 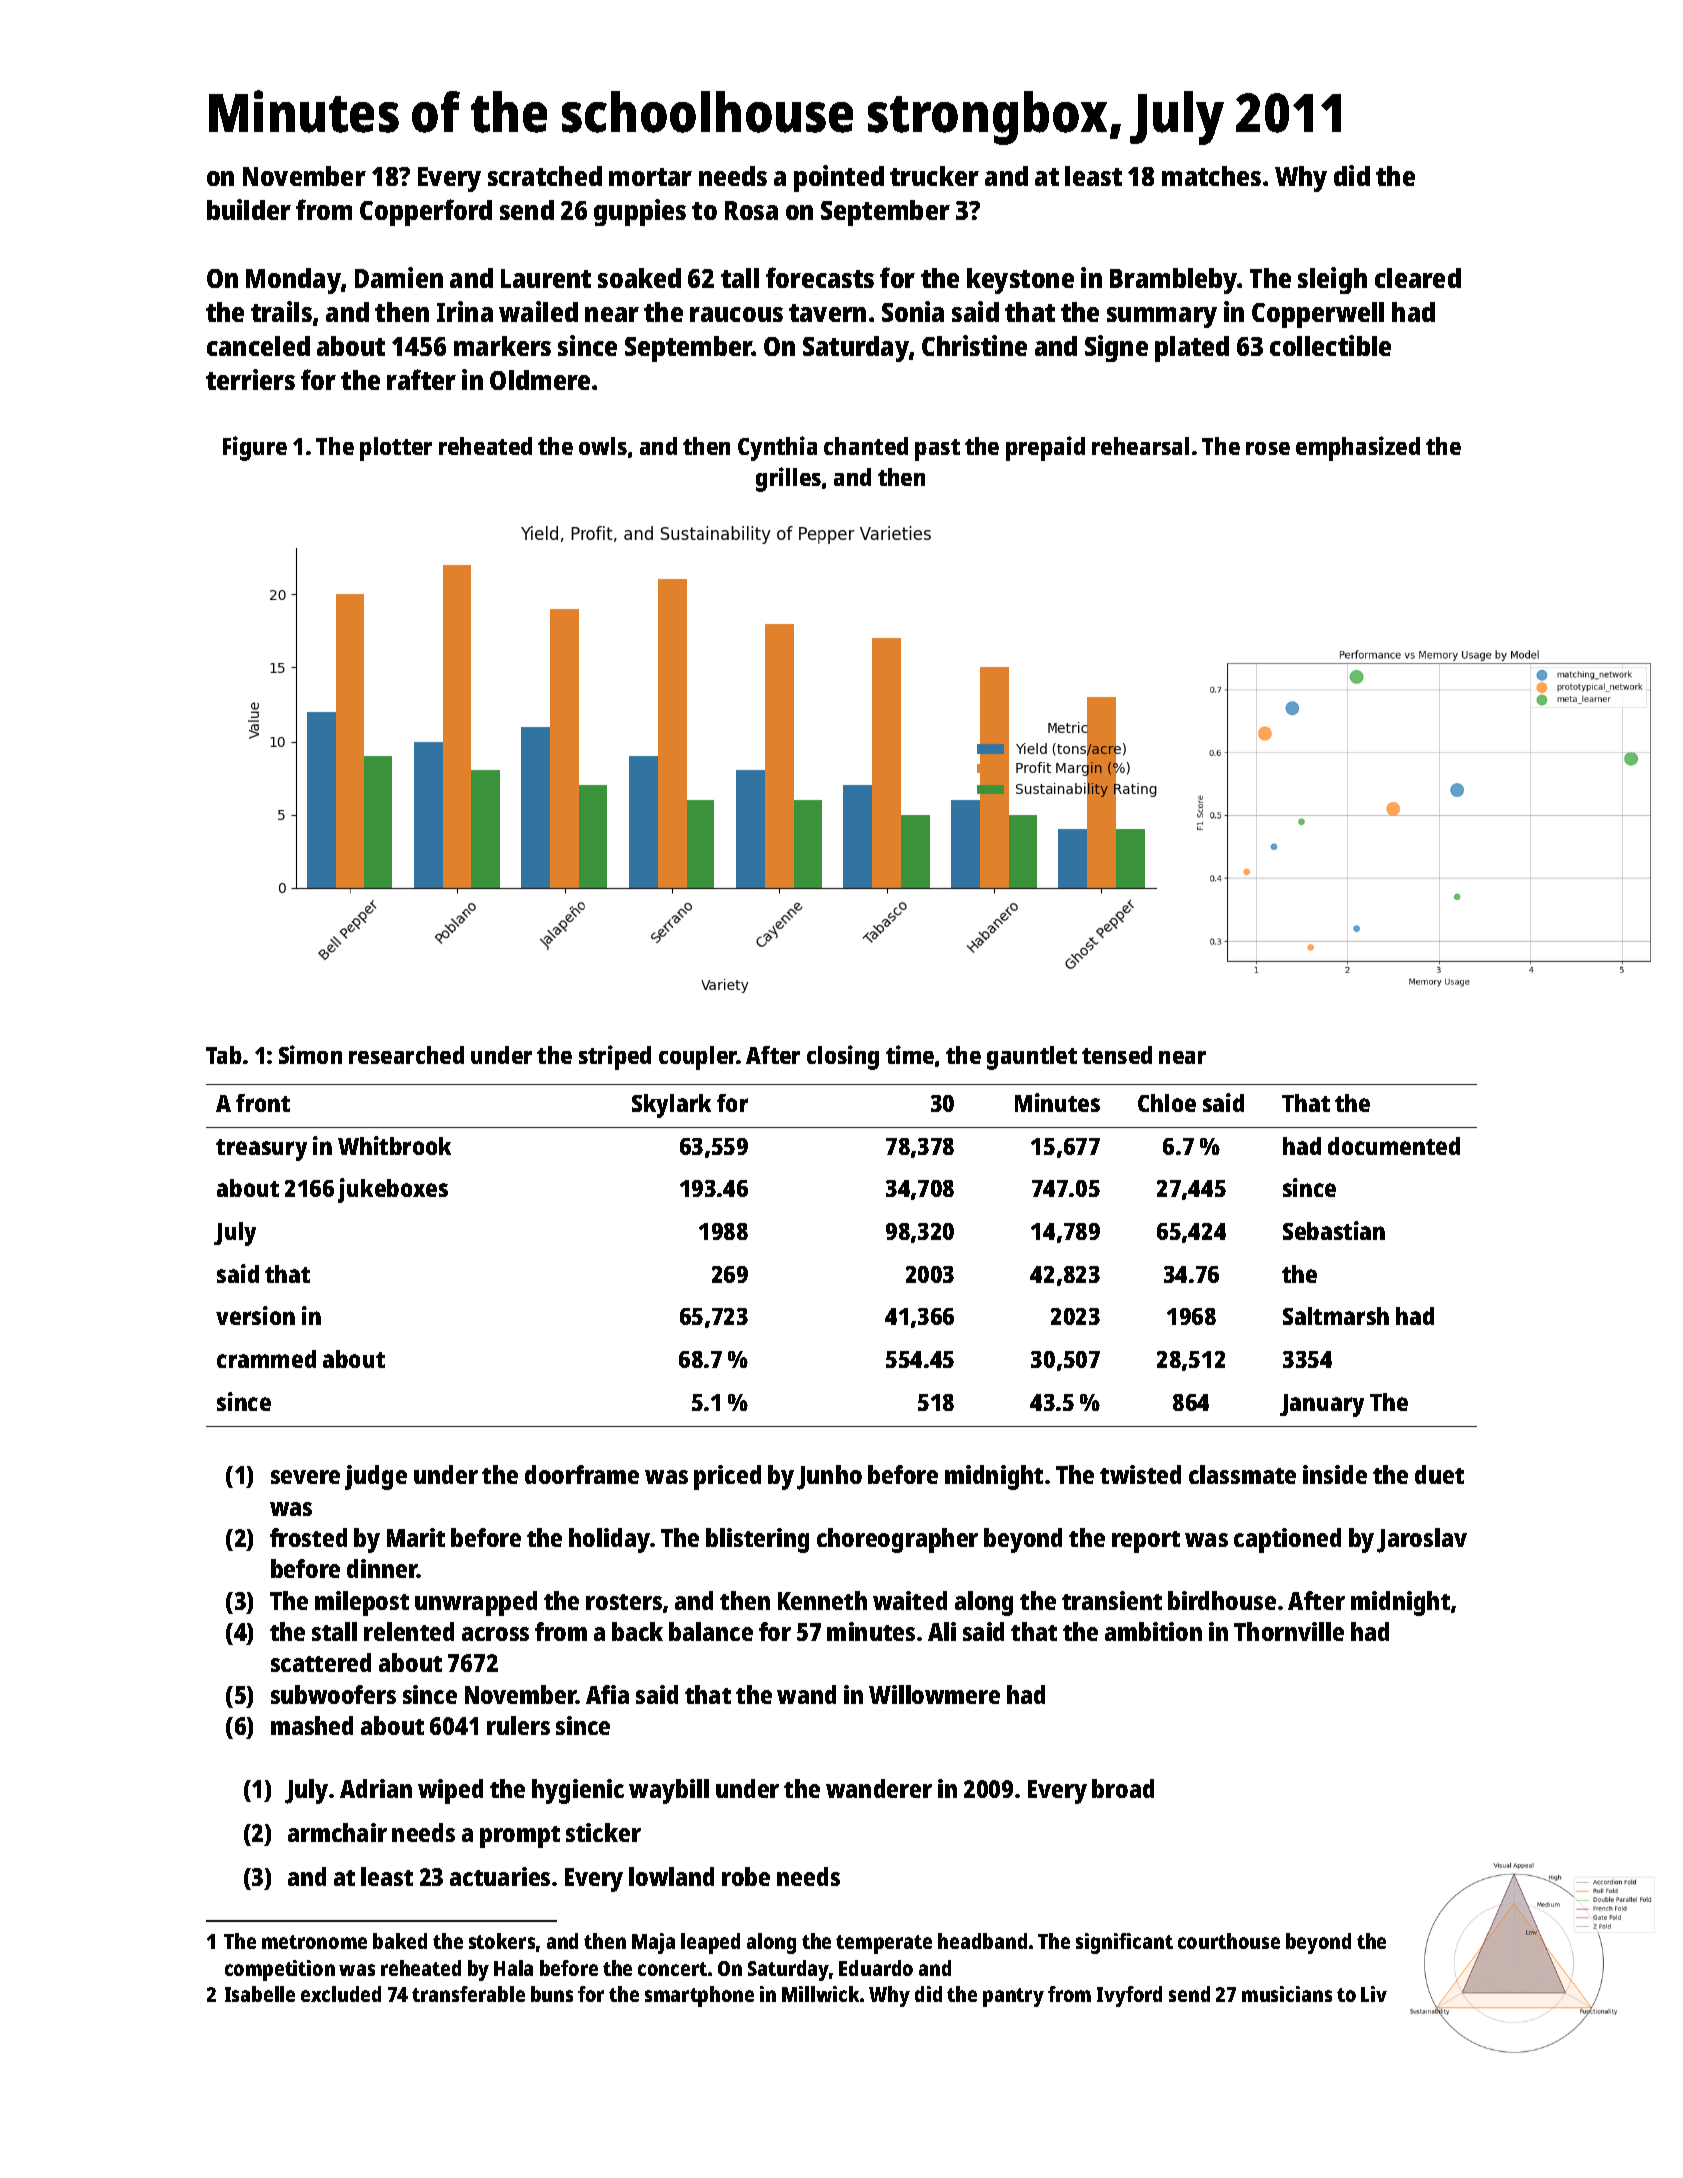 What do you see at coordinates (1167, 1103) in the screenshot?
I see `Chloe` at bounding box center [1167, 1103].
